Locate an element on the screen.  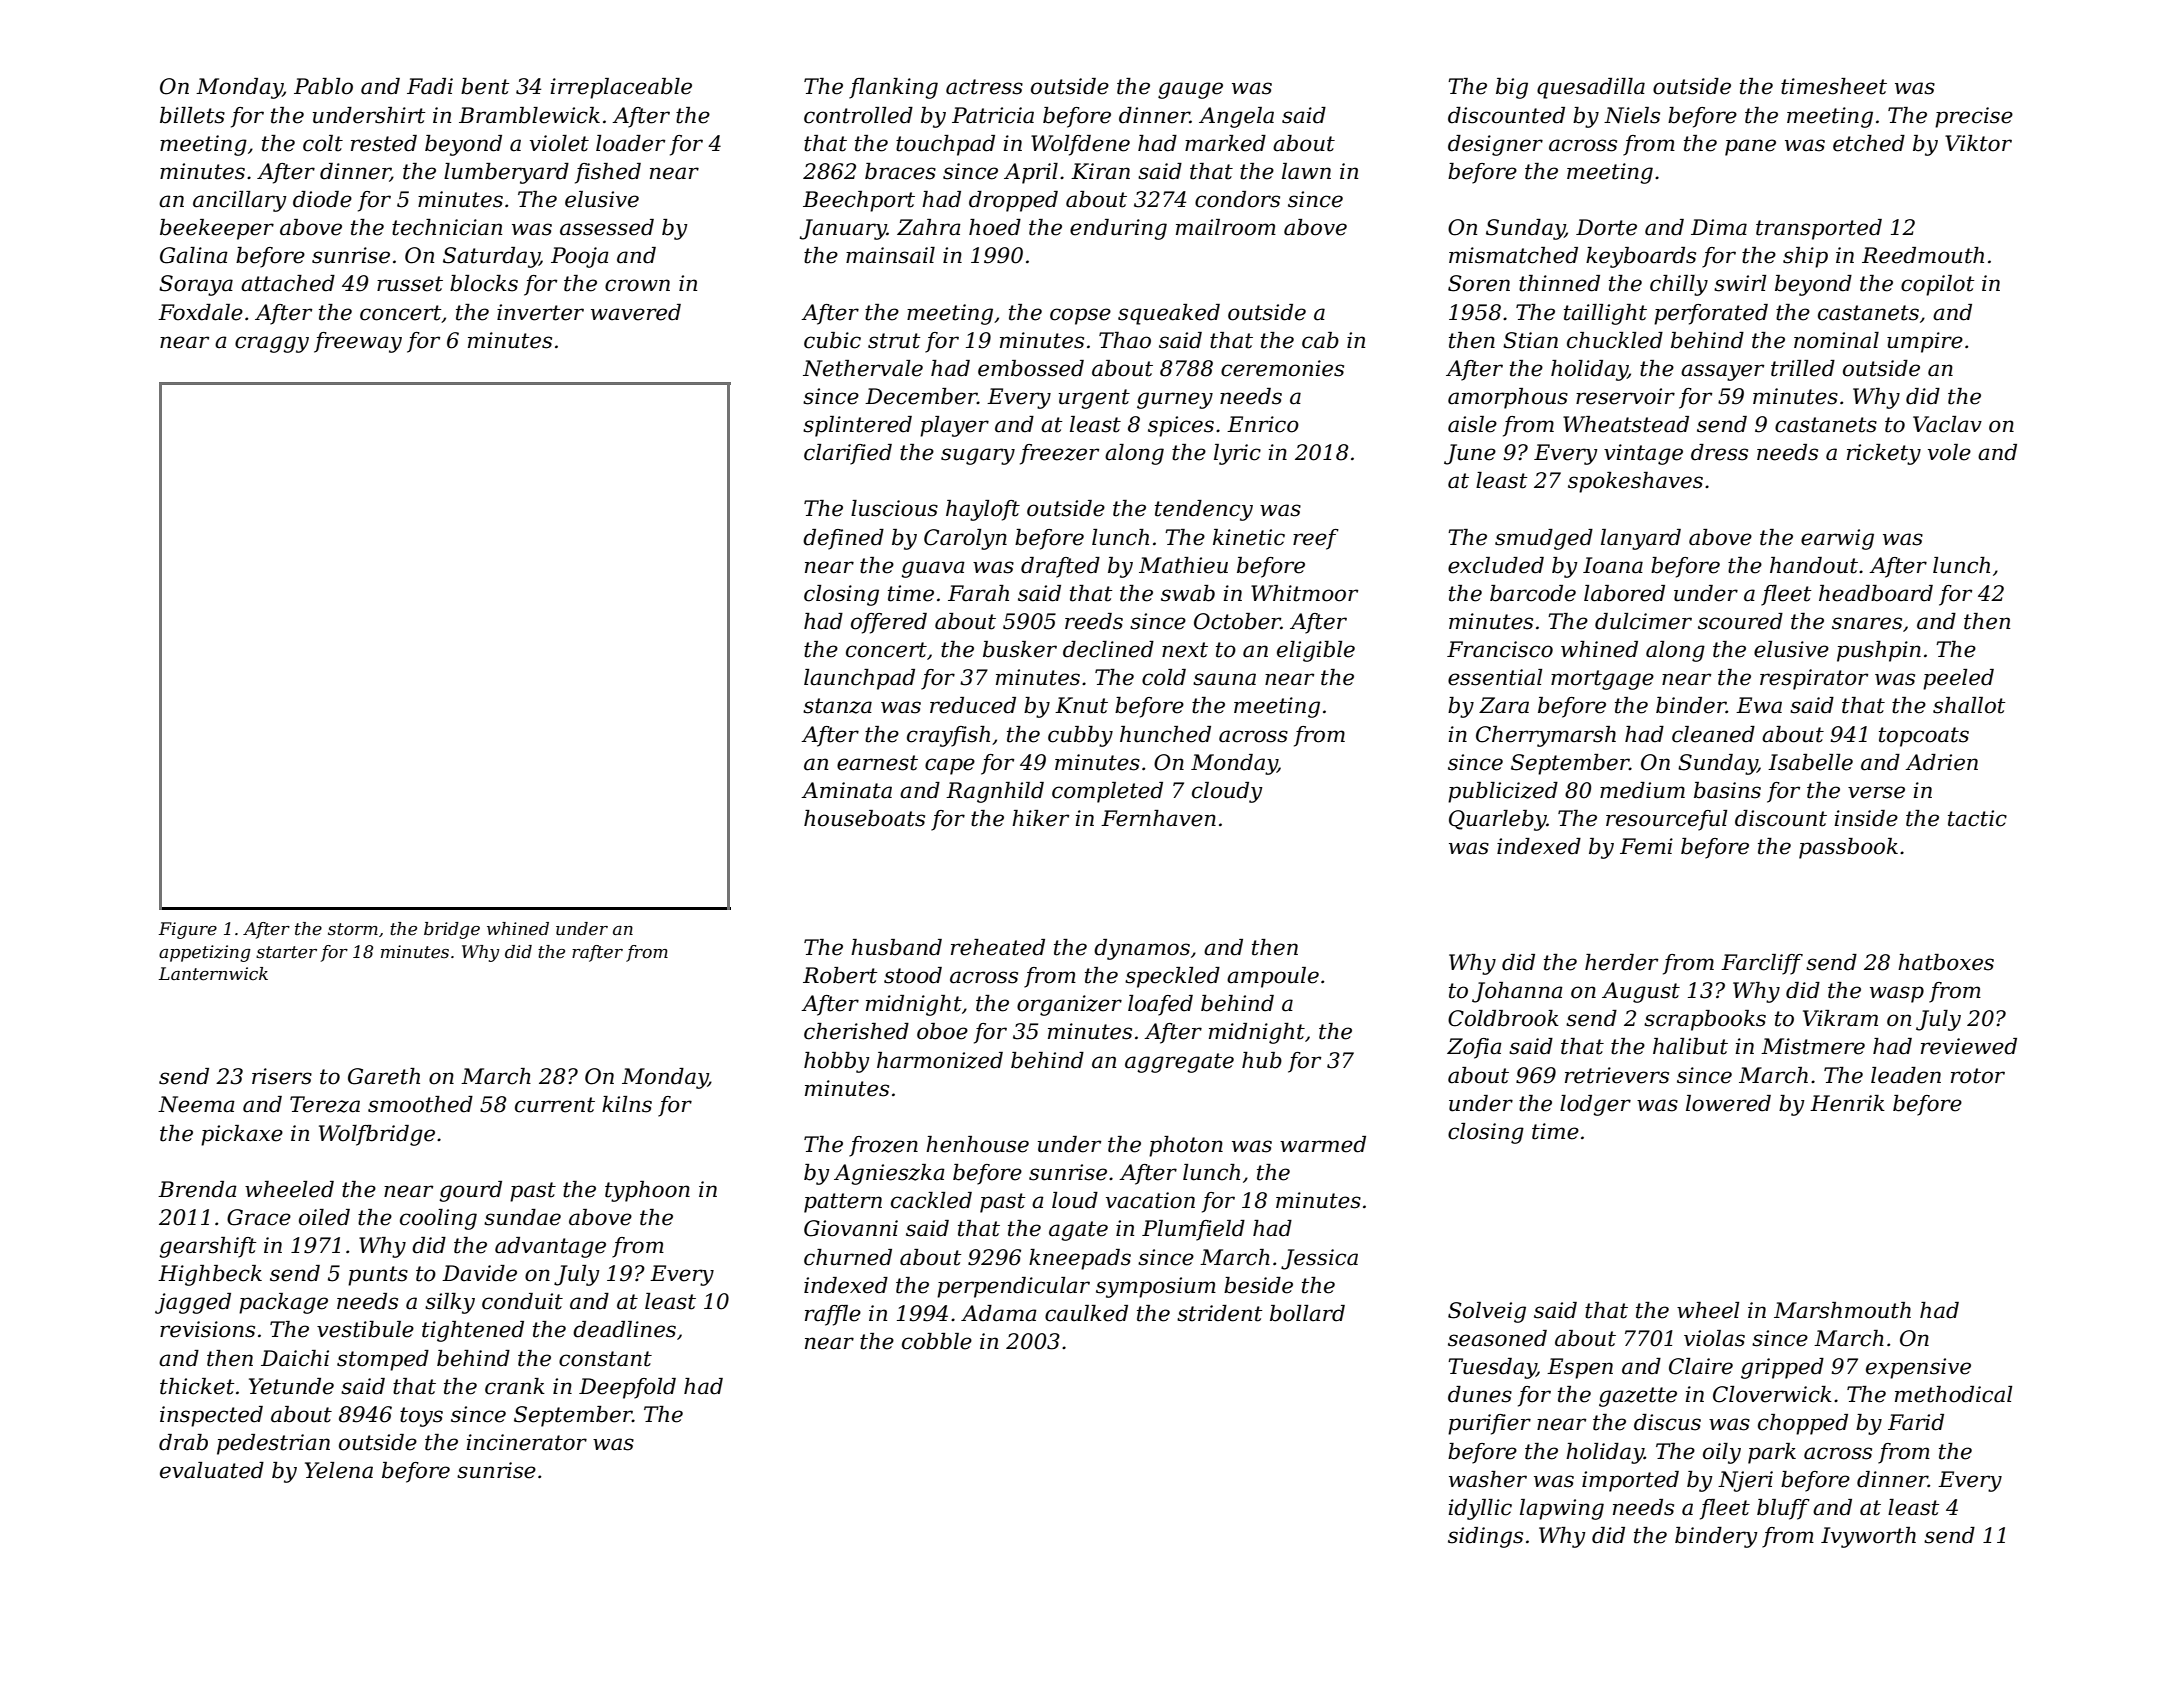
jagged is located at coordinates (193, 1303).
